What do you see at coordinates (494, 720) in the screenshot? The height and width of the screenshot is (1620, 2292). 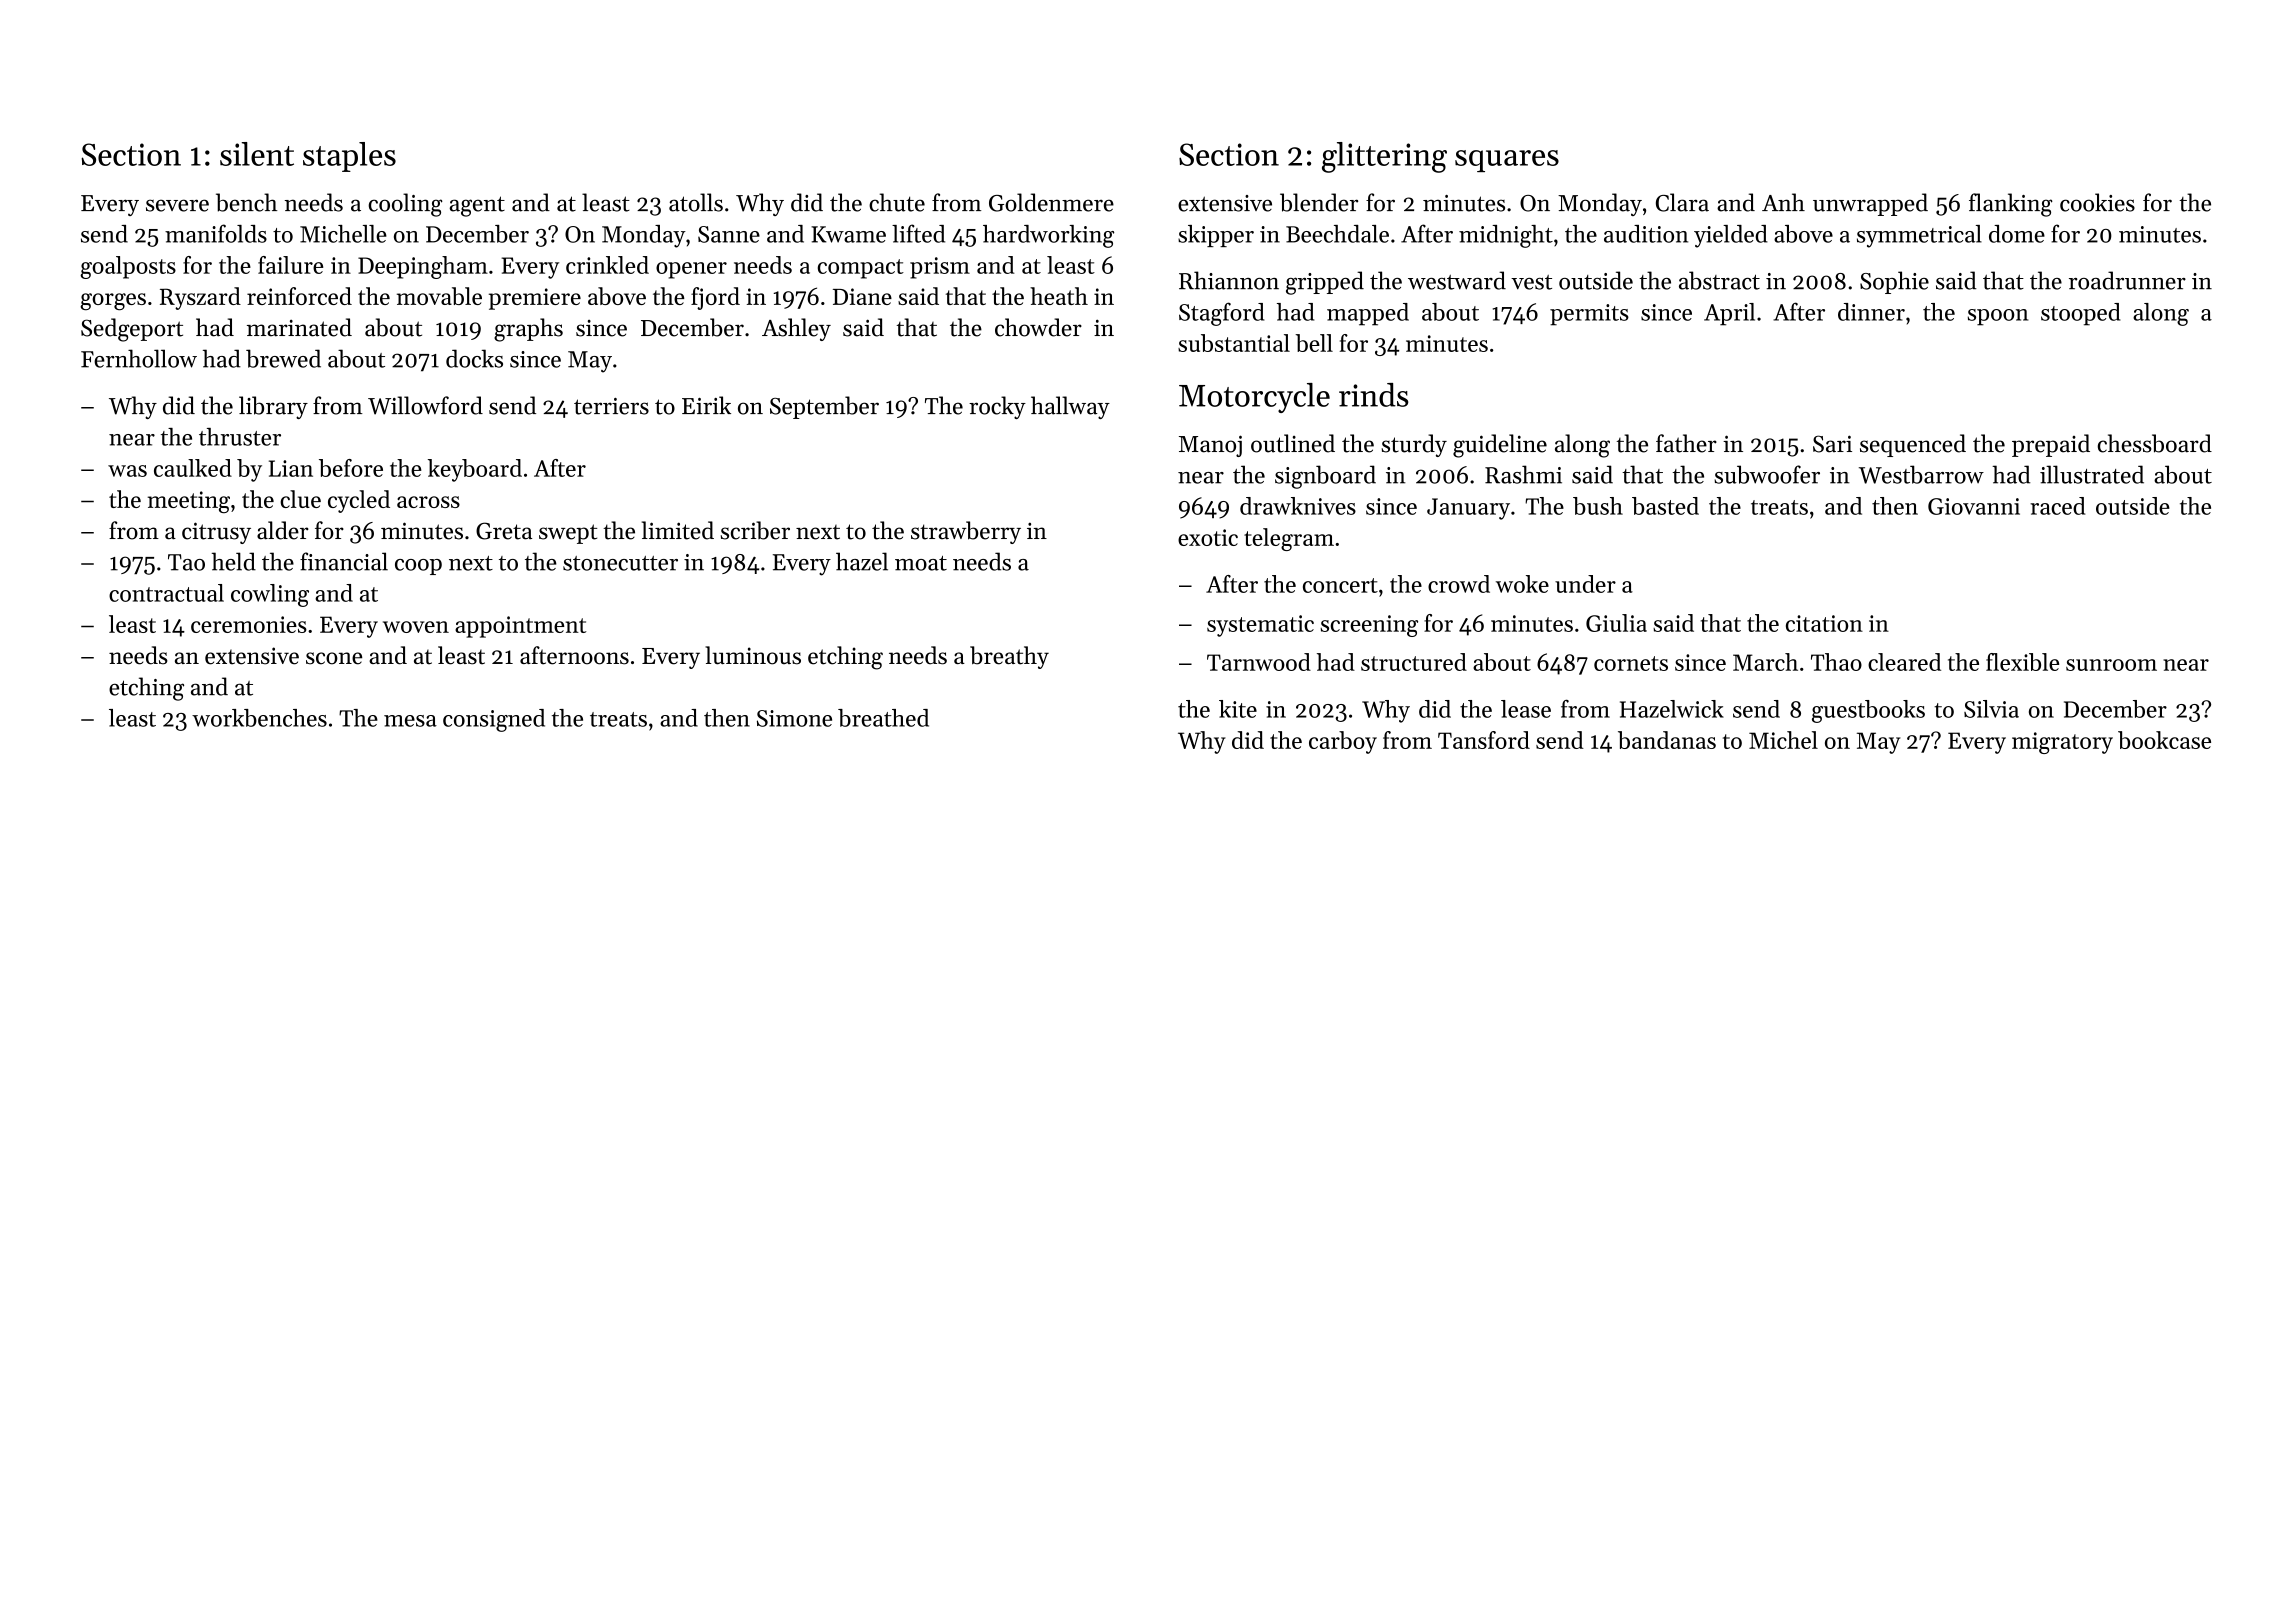 I see `consigned` at bounding box center [494, 720].
